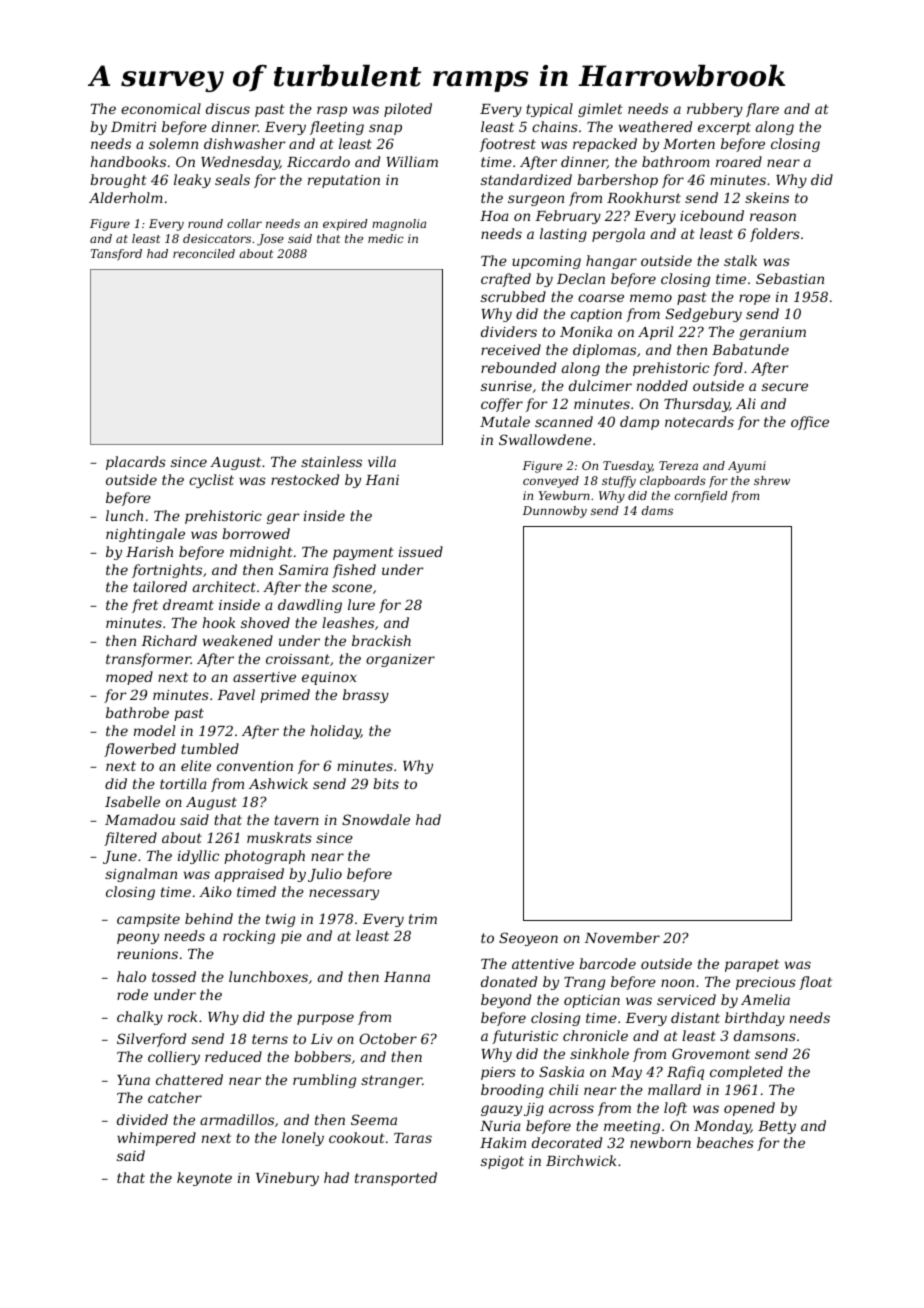  I want to click on skeins, so click(767, 197).
